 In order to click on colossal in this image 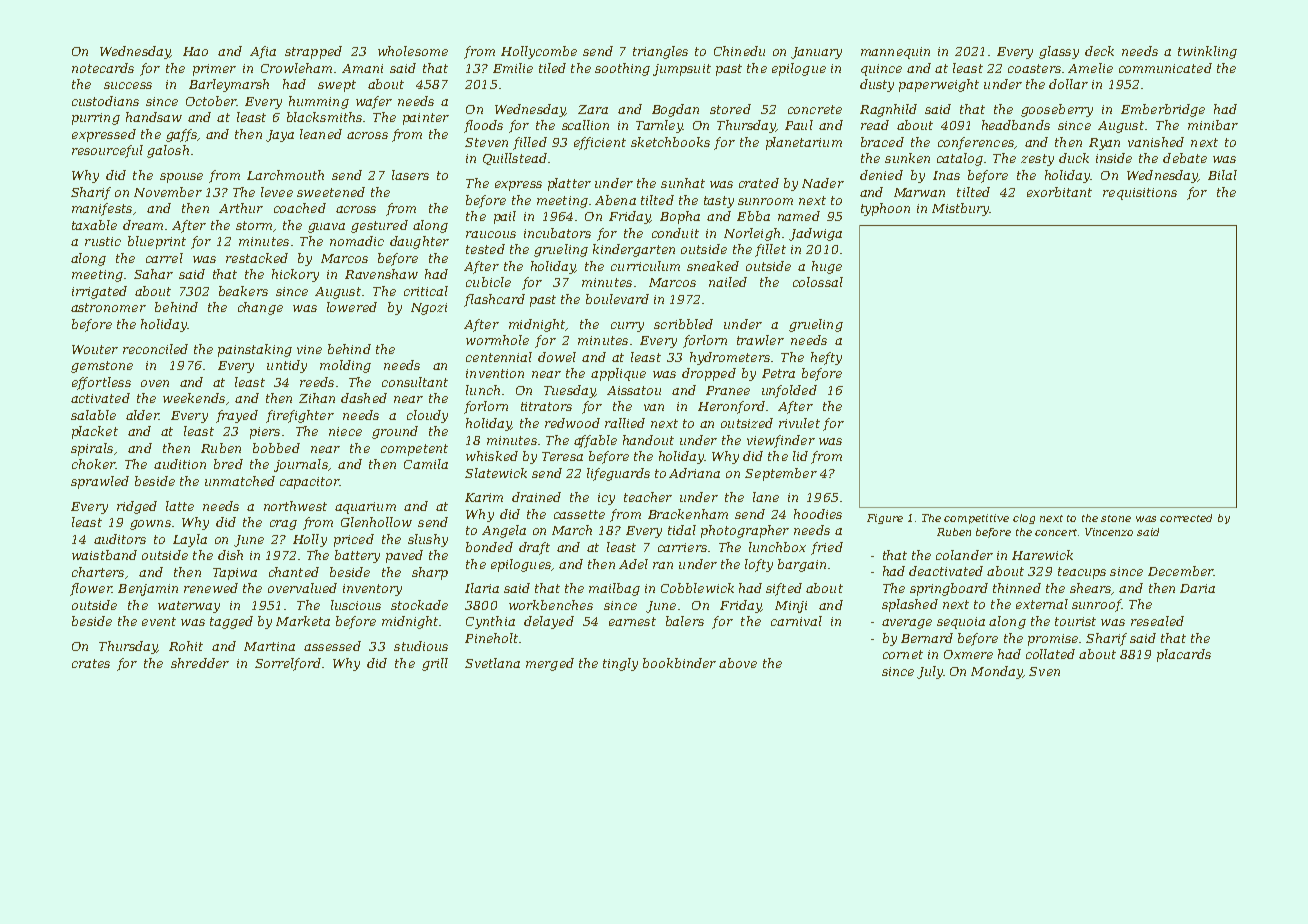, I will do `click(818, 282)`.
